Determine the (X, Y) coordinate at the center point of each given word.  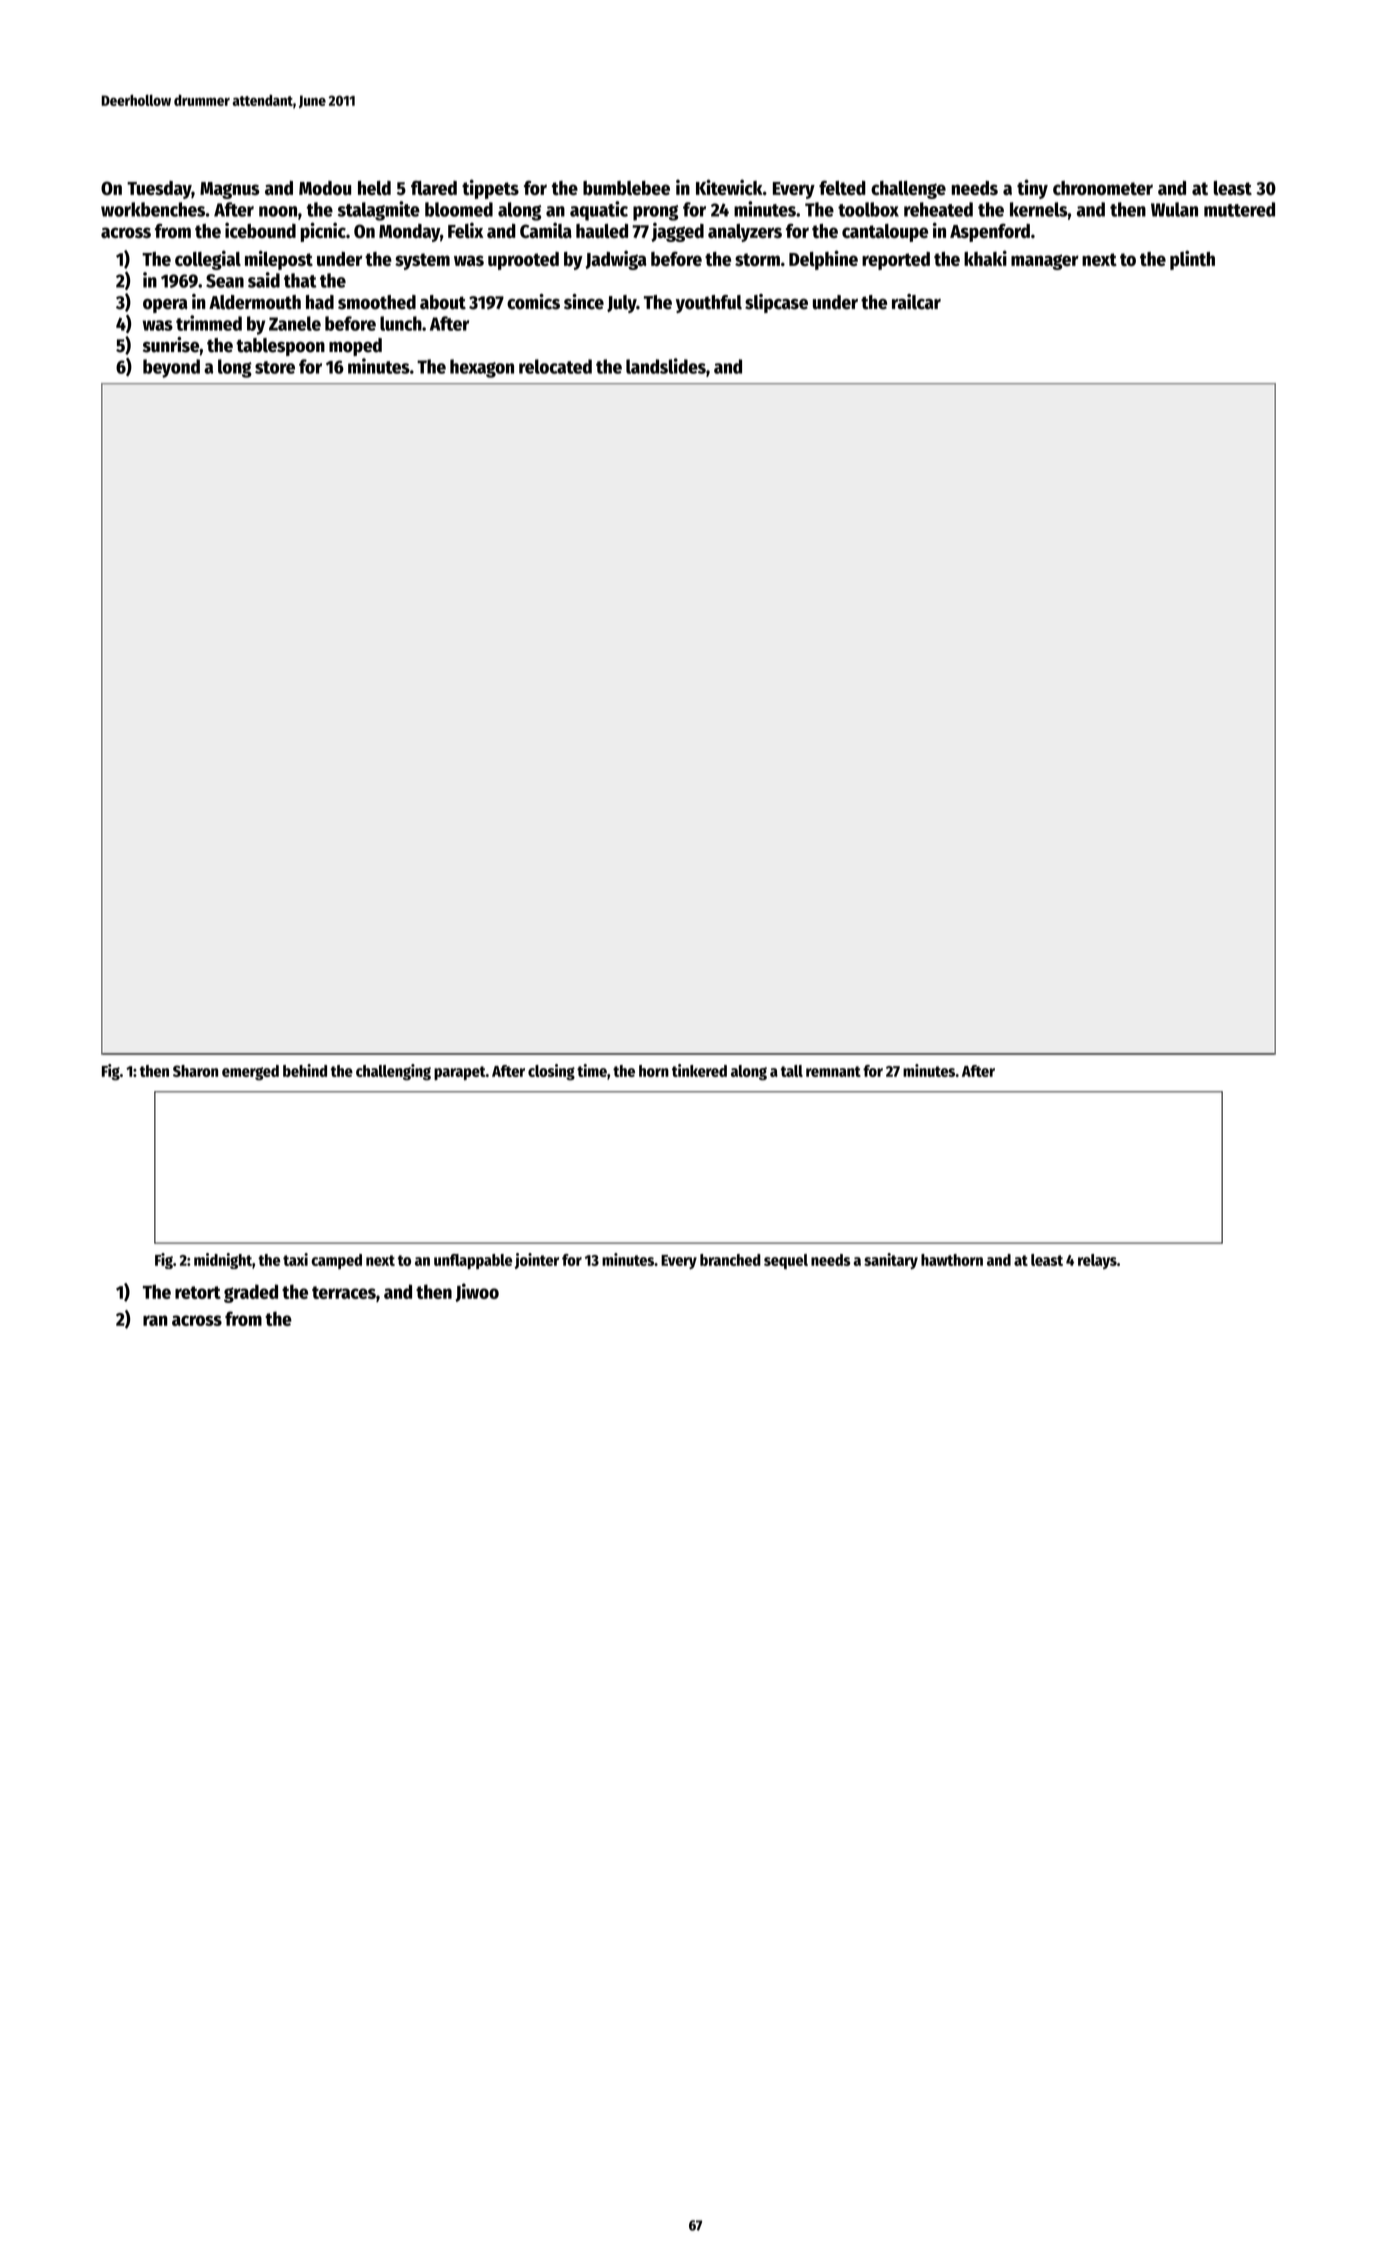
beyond (171, 368)
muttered (1239, 209)
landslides (666, 366)
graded (251, 1293)
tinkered (699, 1070)
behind (305, 1070)
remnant (833, 1071)
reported (896, 261)
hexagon (482, 368)
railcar (916, 302)
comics (533, 302)
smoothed (377, 302)
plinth (1192, 260)
